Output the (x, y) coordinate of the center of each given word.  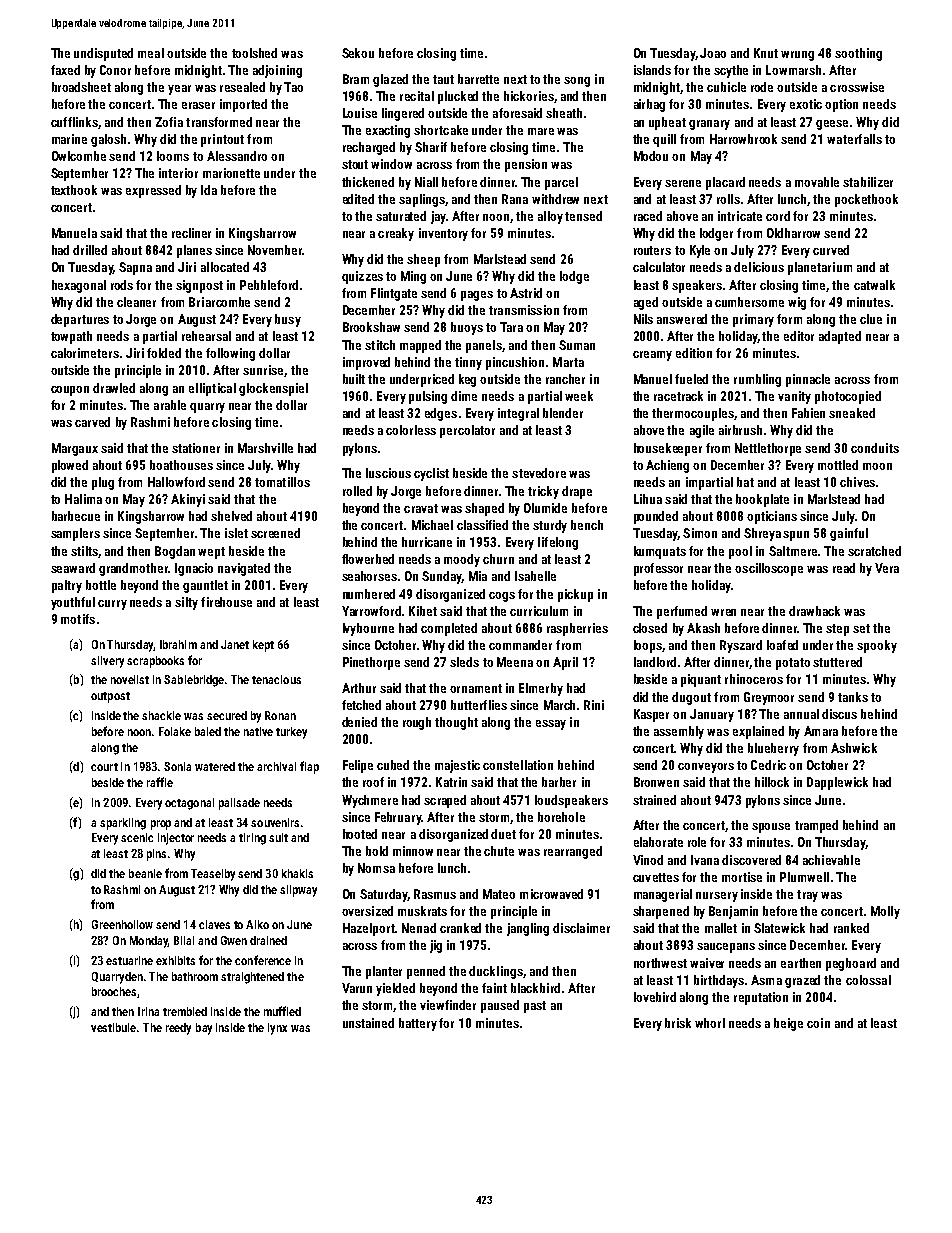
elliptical (212, 389)
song (577, 82)
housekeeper (668, 449)
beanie (145, 873)
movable (817, 182)
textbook (74, 190)
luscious (388, 473)
